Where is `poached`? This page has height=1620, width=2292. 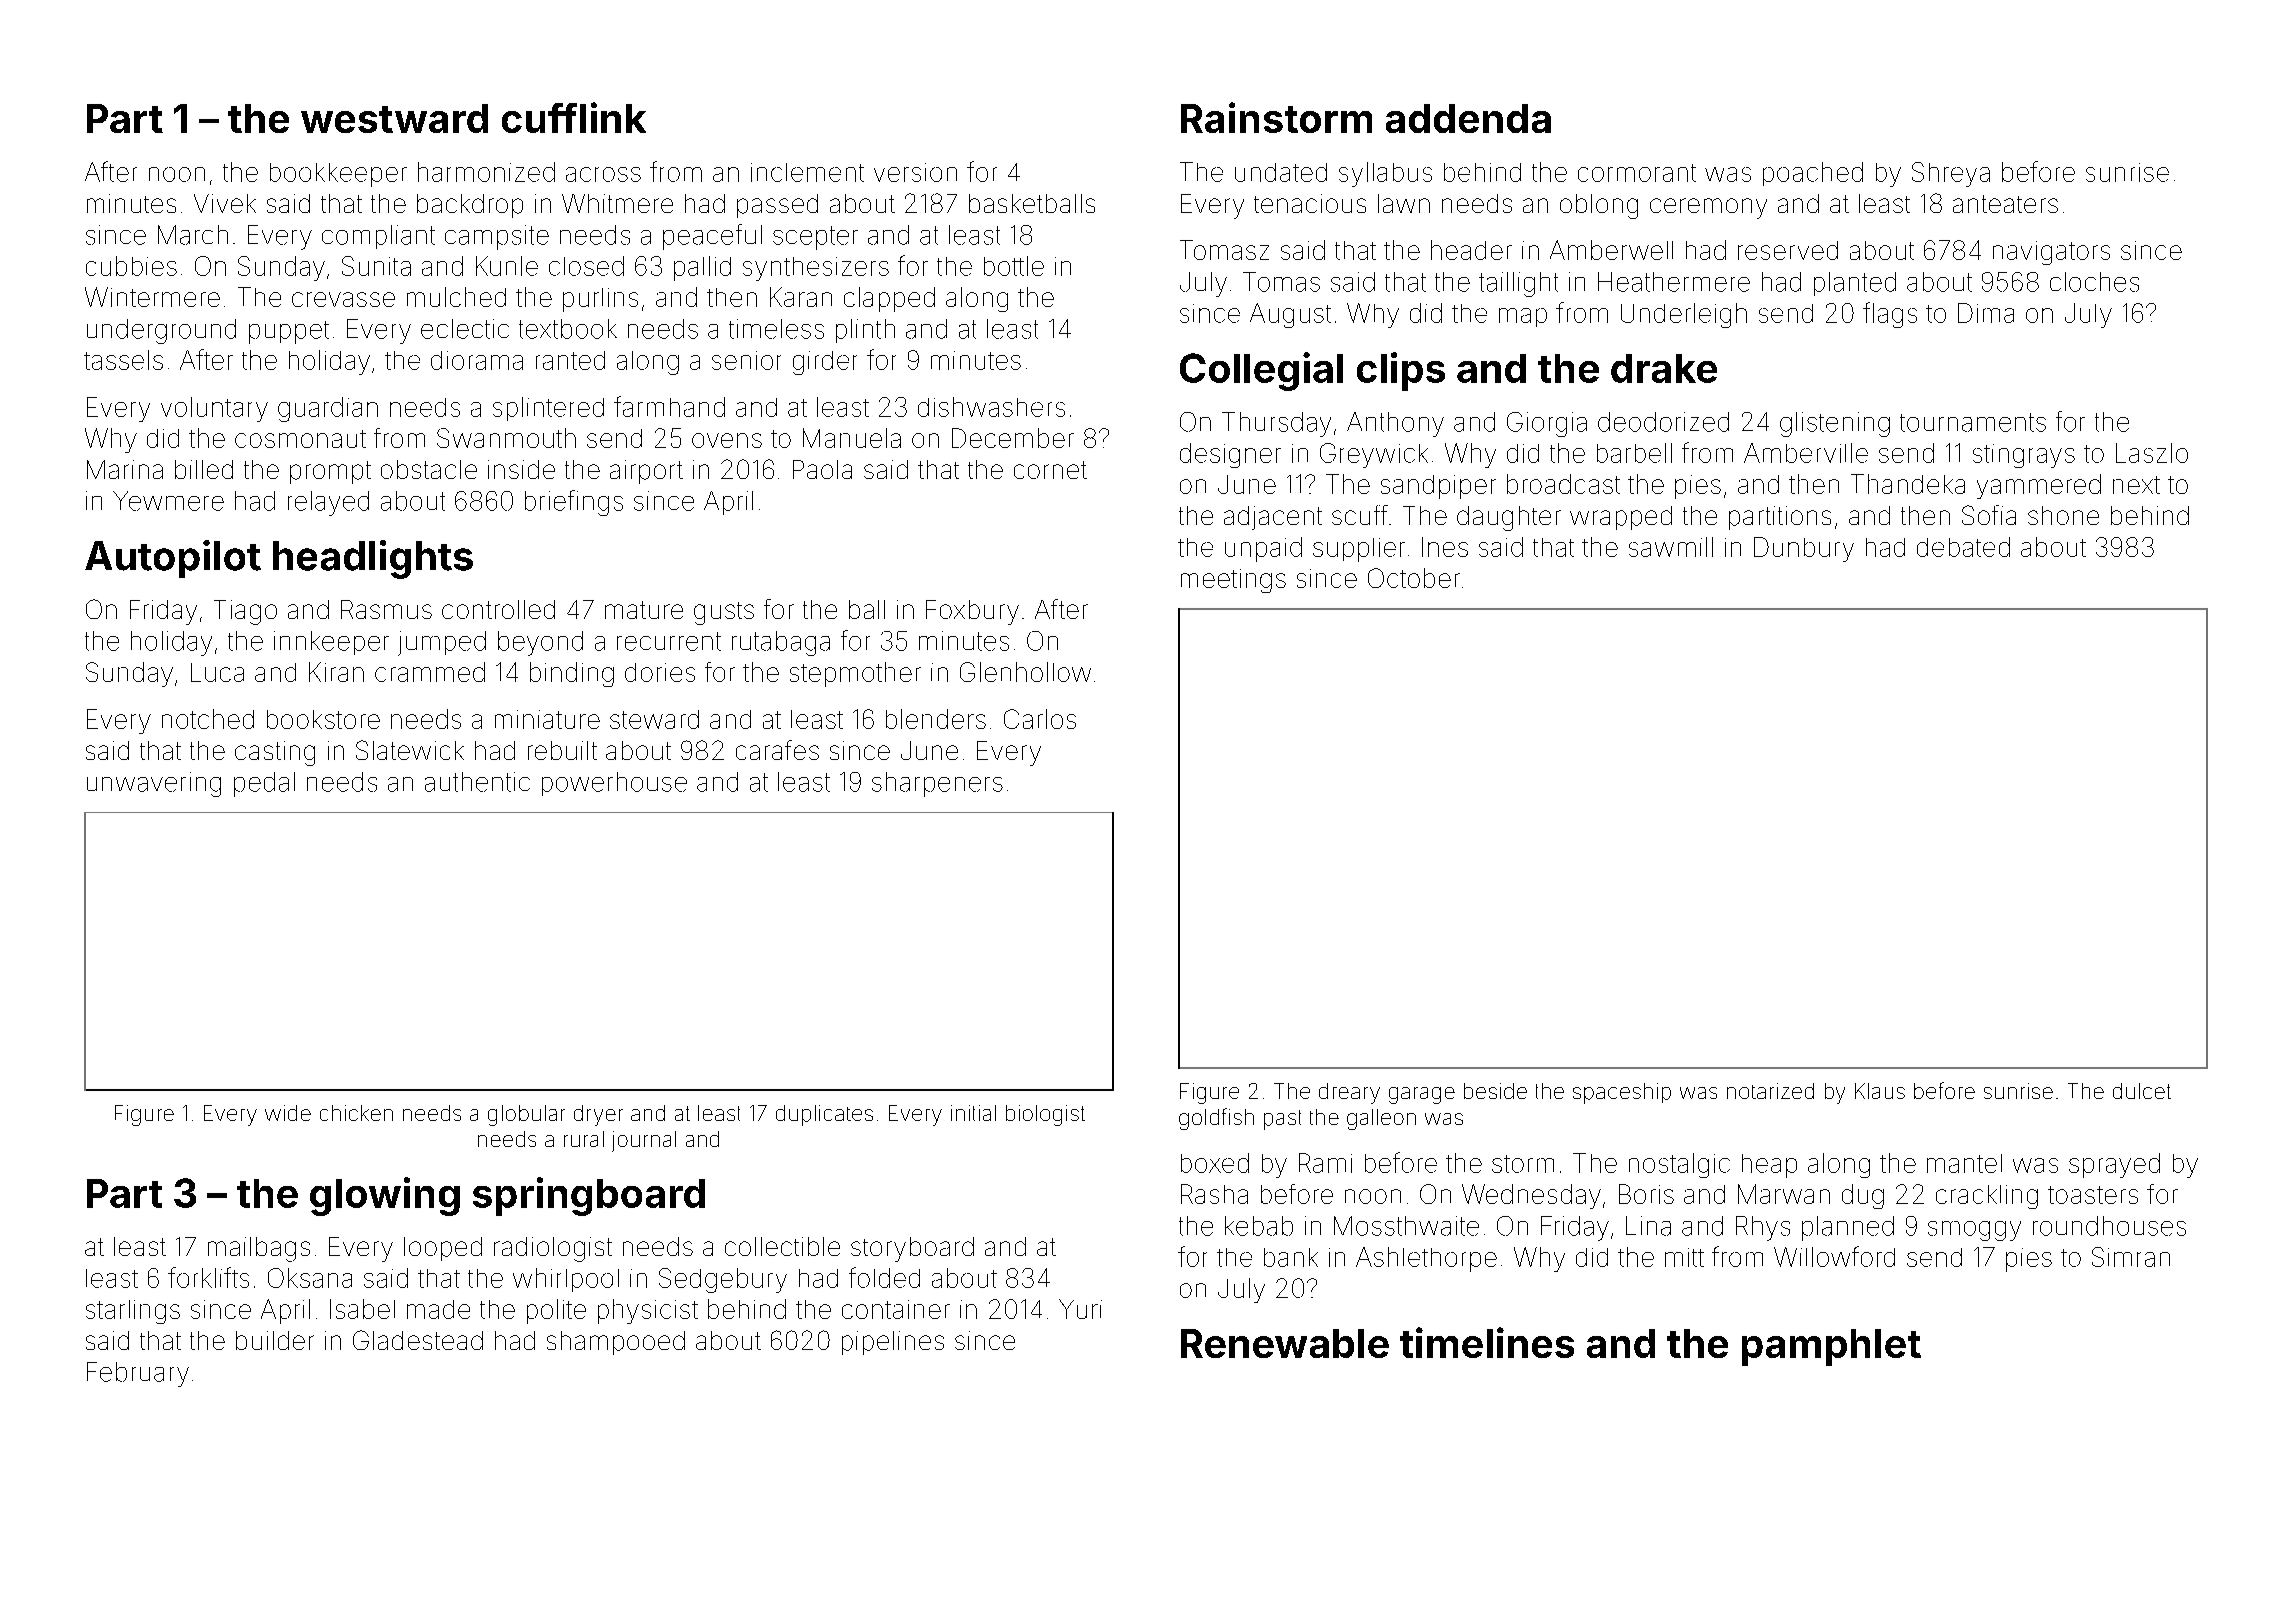
poached is located at coordinates (1813, 174).
